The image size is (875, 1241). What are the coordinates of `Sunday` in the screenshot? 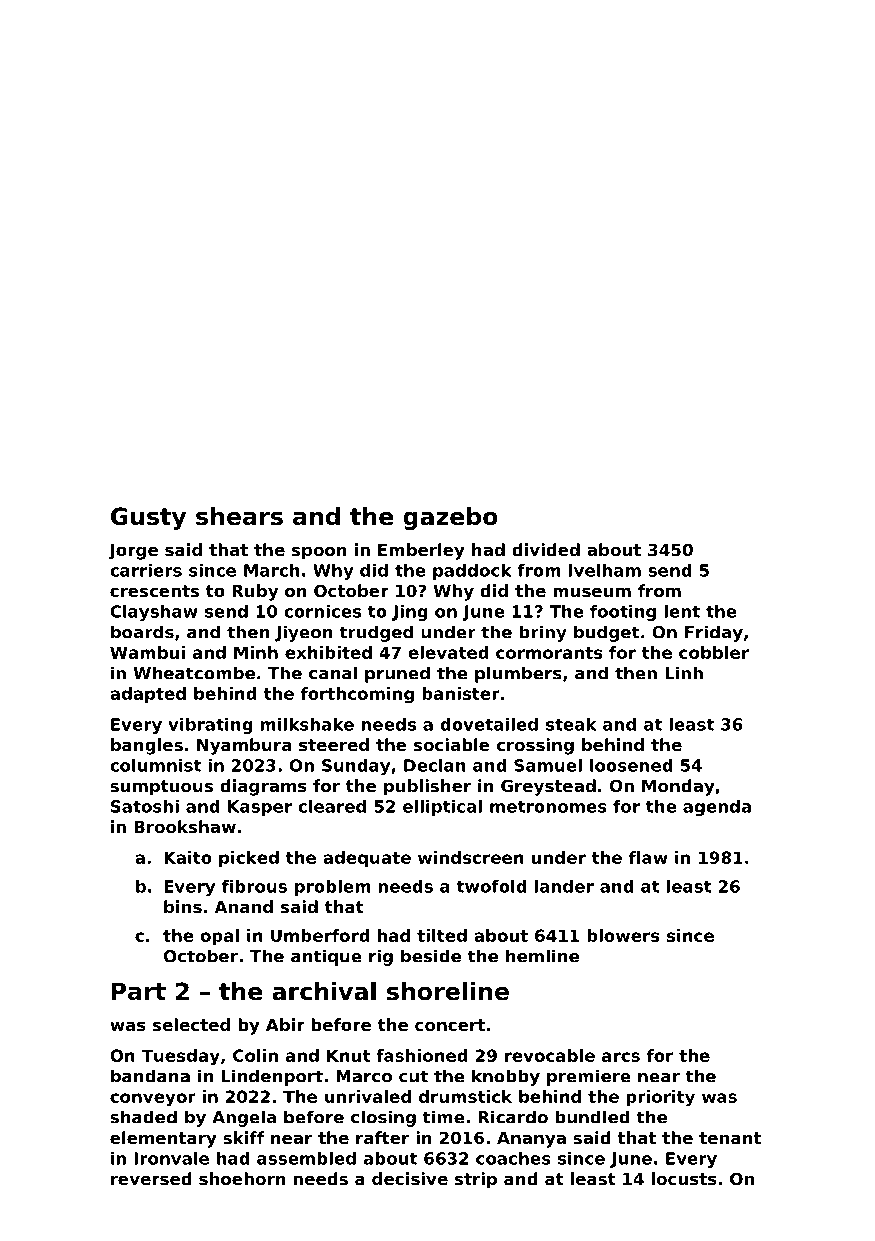 It's located at (356, 767).
